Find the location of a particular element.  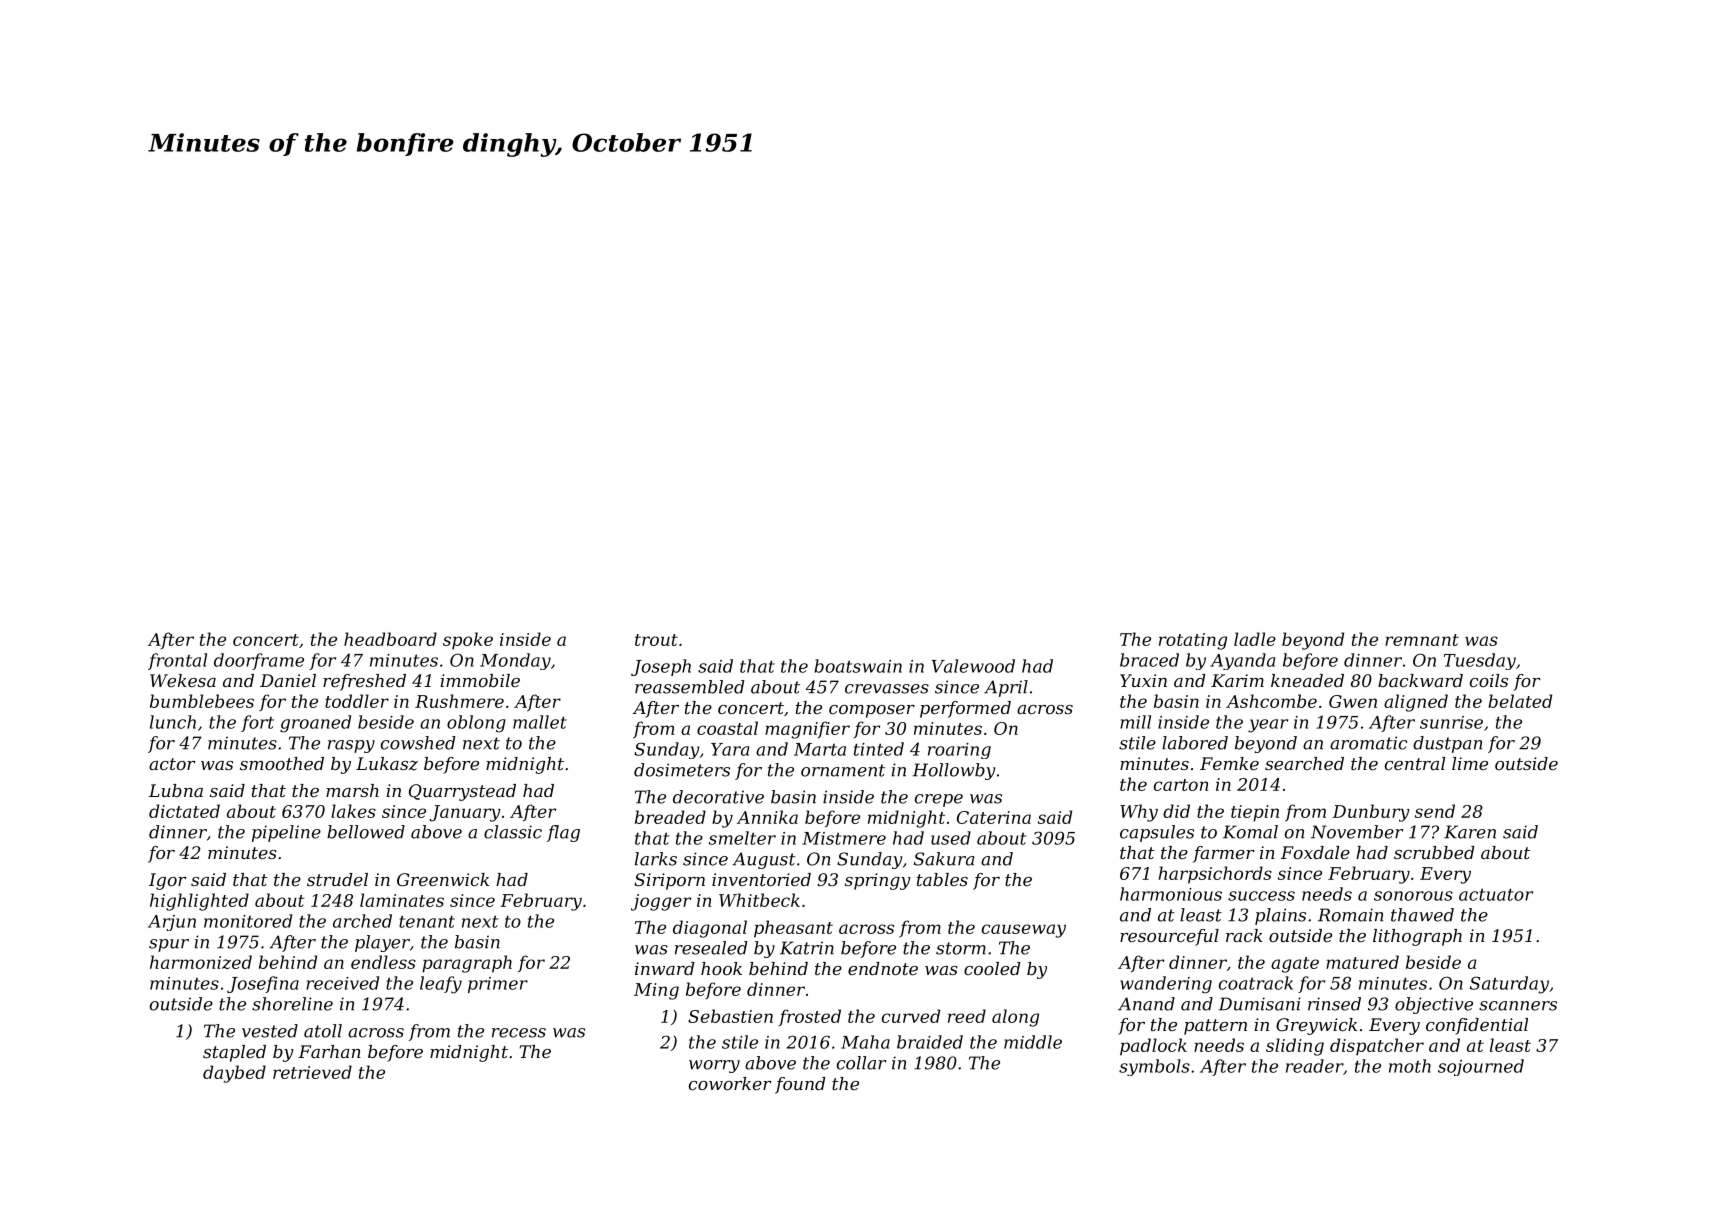

oblong is located at coordinates (476, 724).
